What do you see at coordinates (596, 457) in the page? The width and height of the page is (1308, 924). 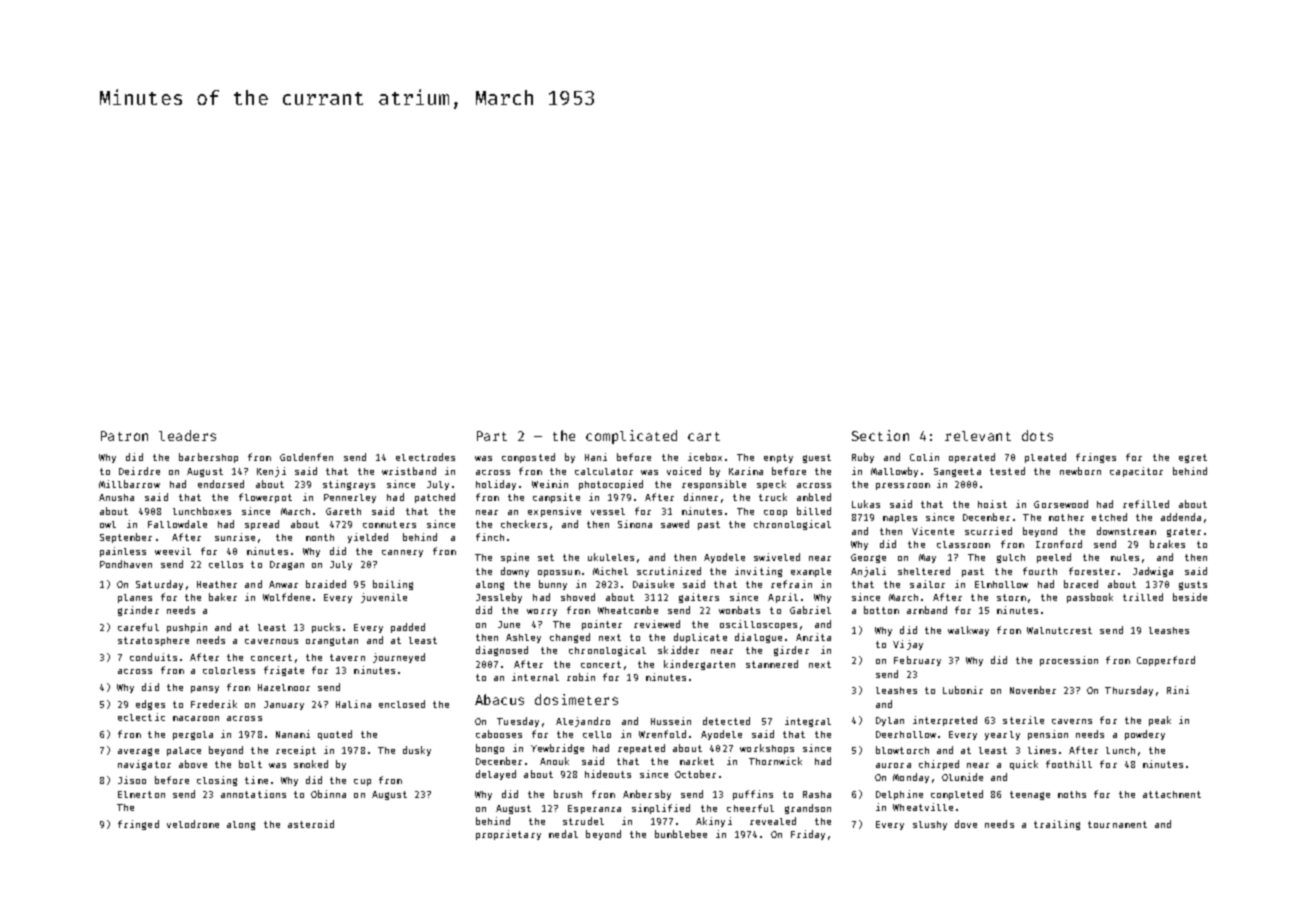 I see `Hani` at bounding box center [596, 457].
